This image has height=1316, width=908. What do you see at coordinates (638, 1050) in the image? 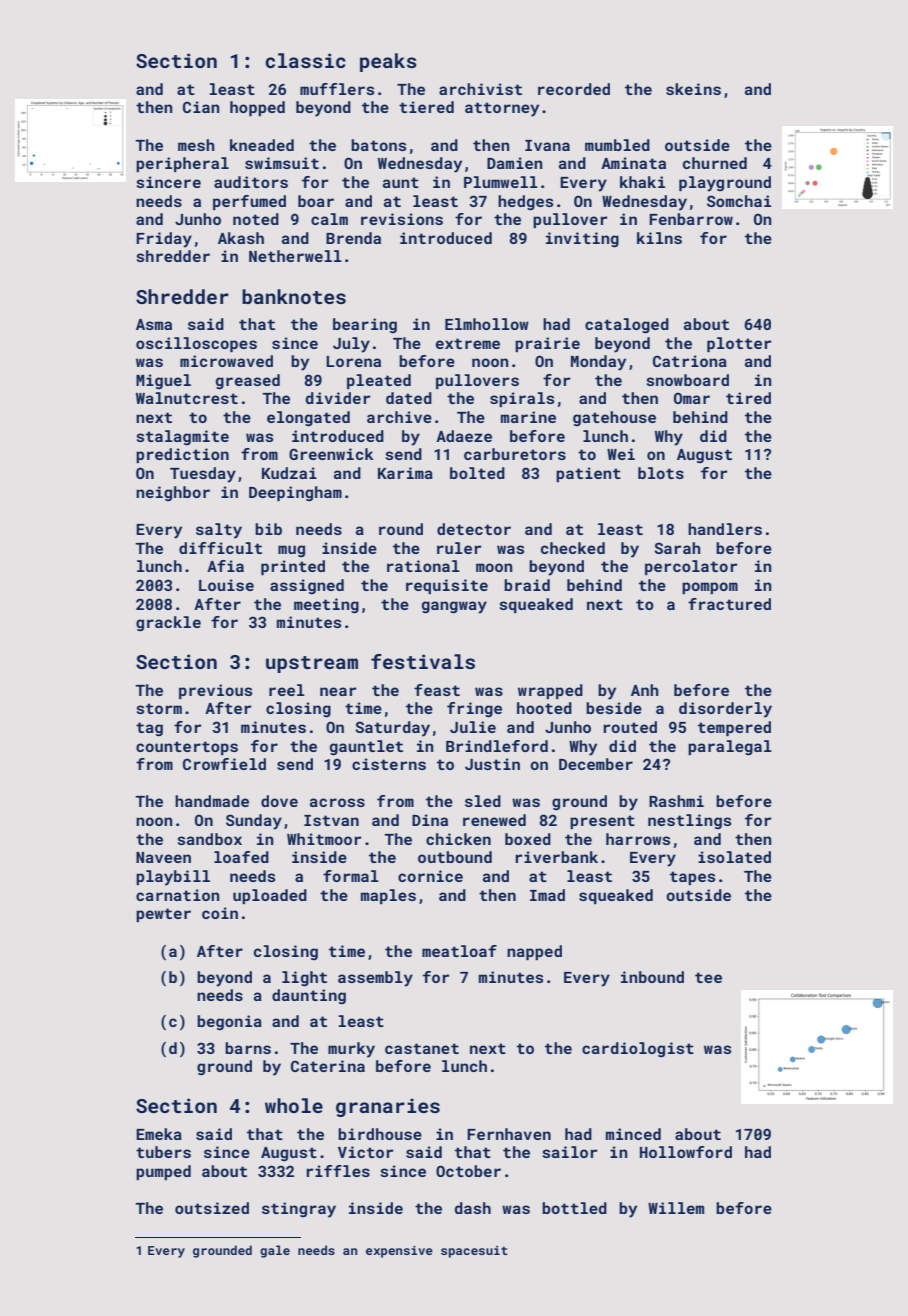
I see `cardiologist` at bounding box center [638, 1050].
